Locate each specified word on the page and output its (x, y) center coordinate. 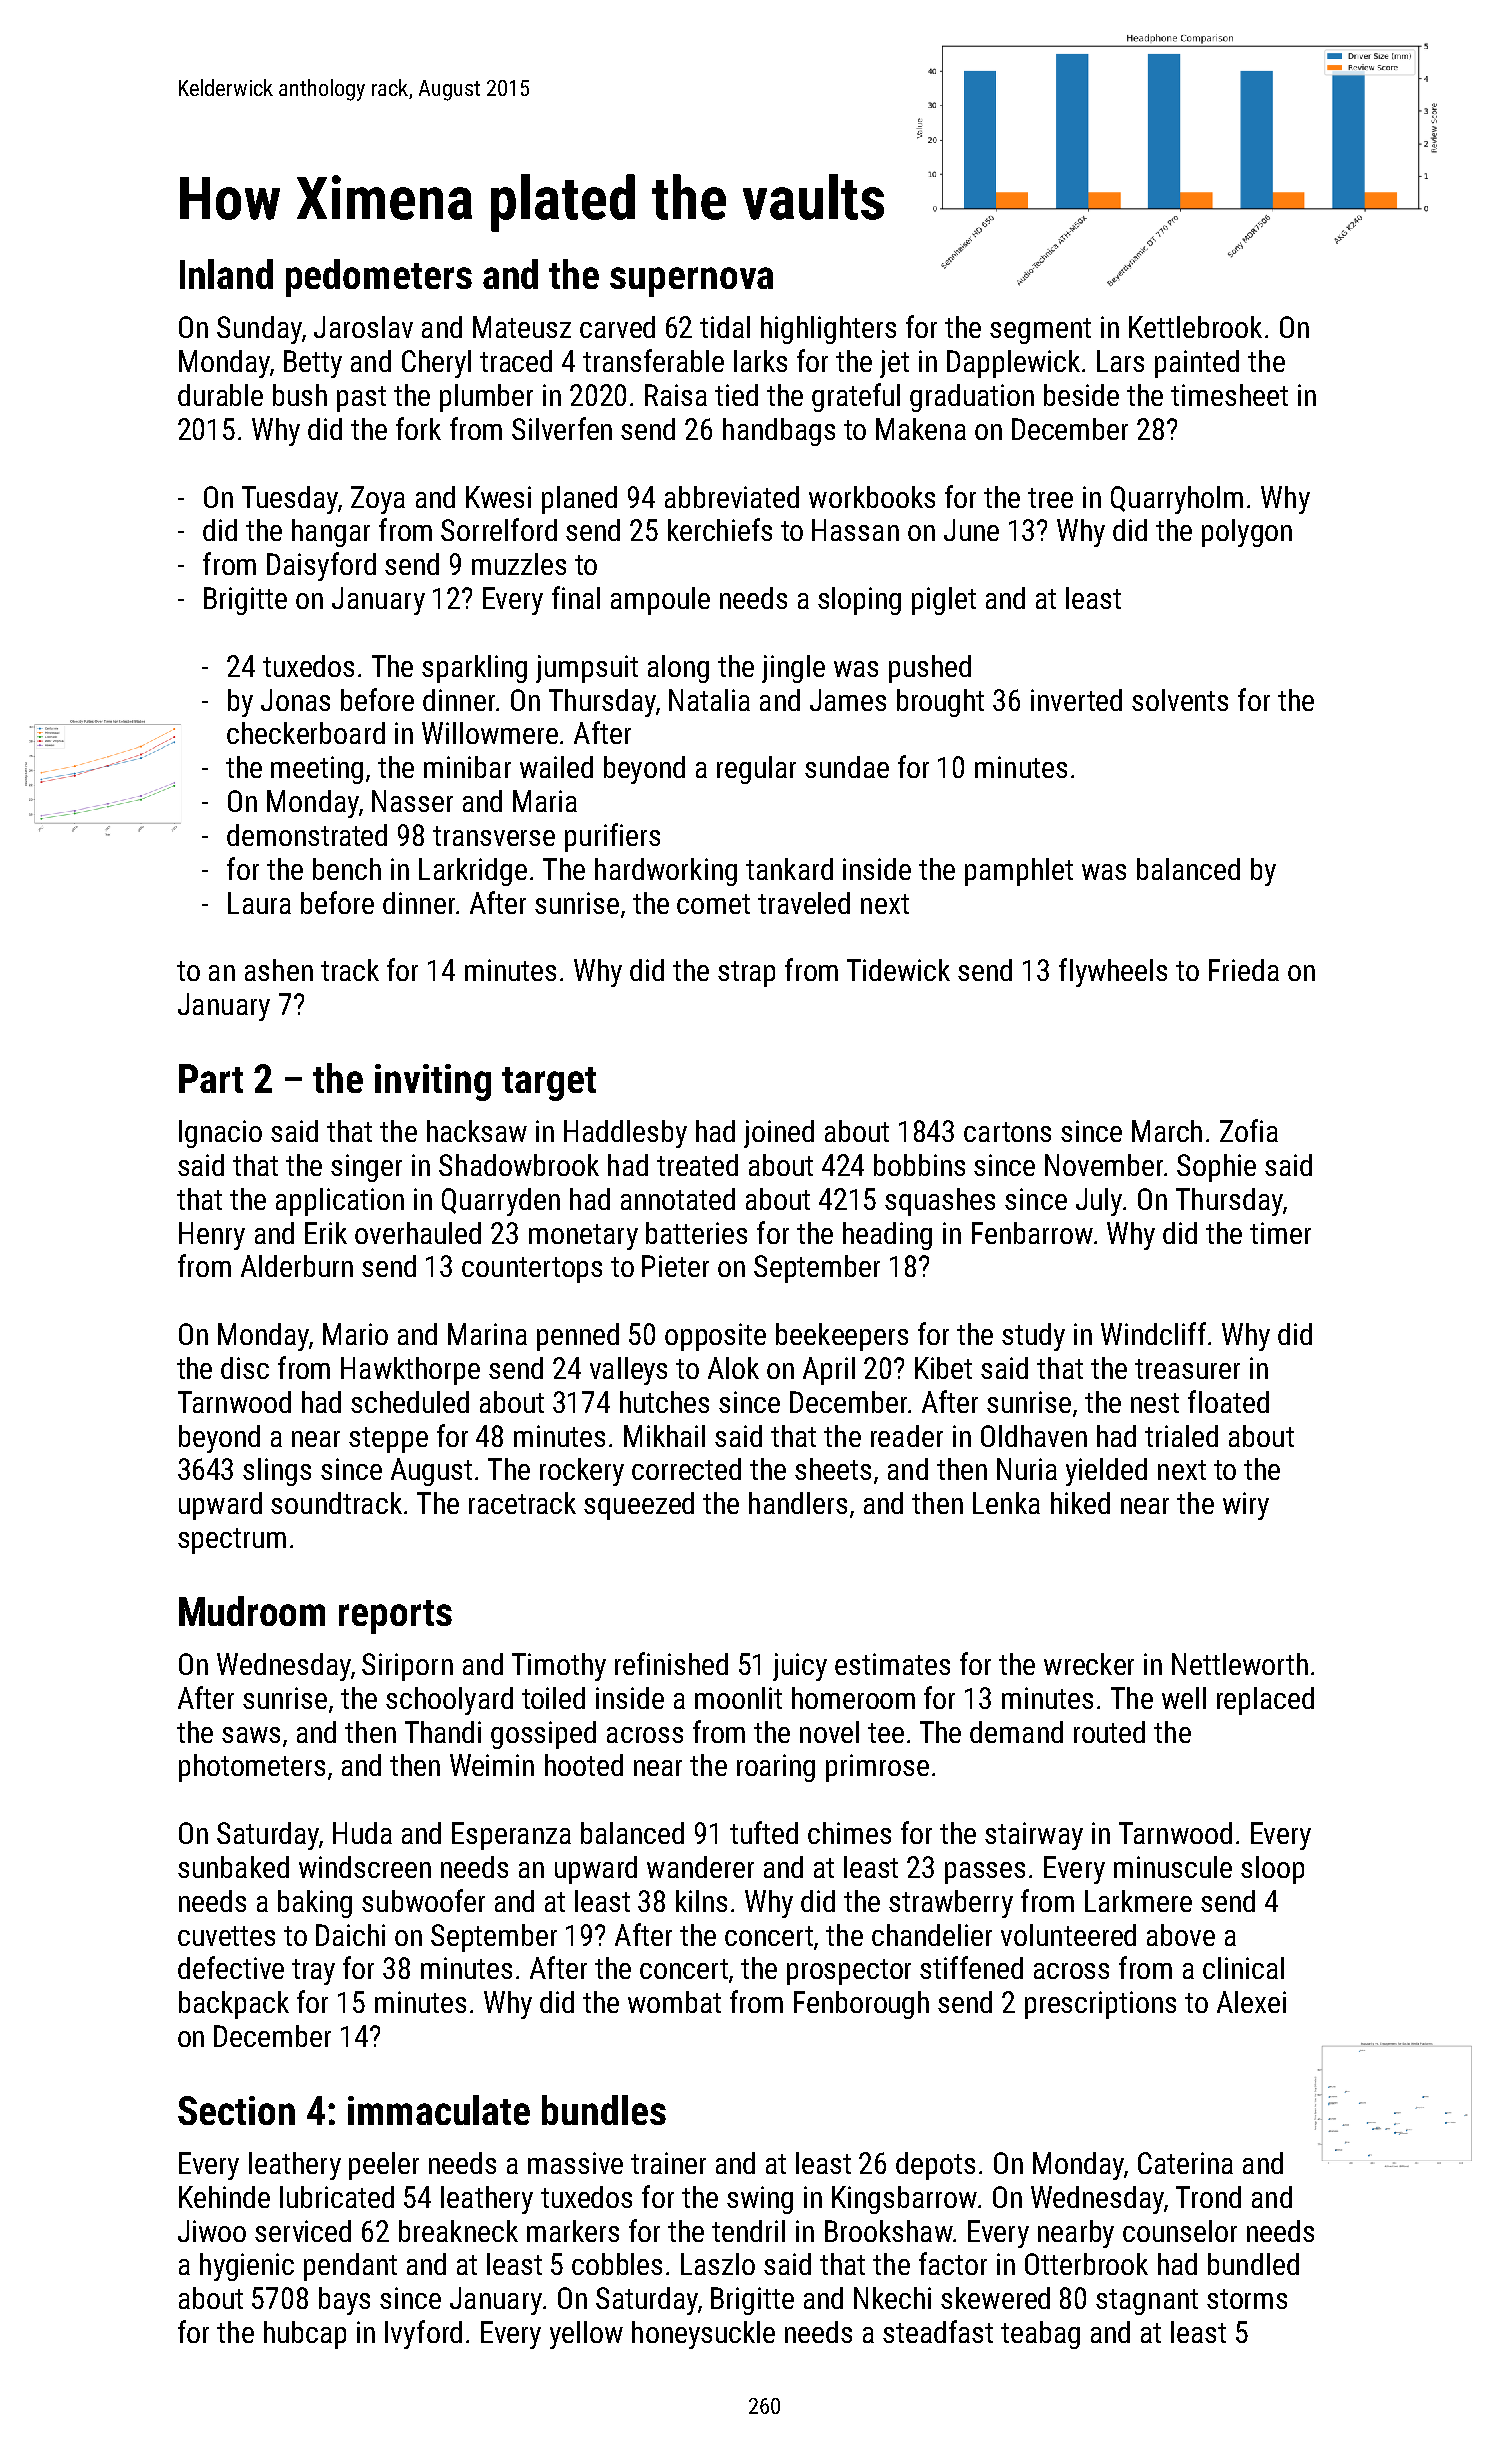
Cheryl (436, 364)
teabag (1040, 2335)
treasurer (1187, 1369)
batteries (696, 1233)
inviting (433, 1082)
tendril (748, 2231)
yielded (1106, 1472)
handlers (798, 1503)
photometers (252, 1768)
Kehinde (224, 2197)
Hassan (855, 530)
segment (1040, 331)
